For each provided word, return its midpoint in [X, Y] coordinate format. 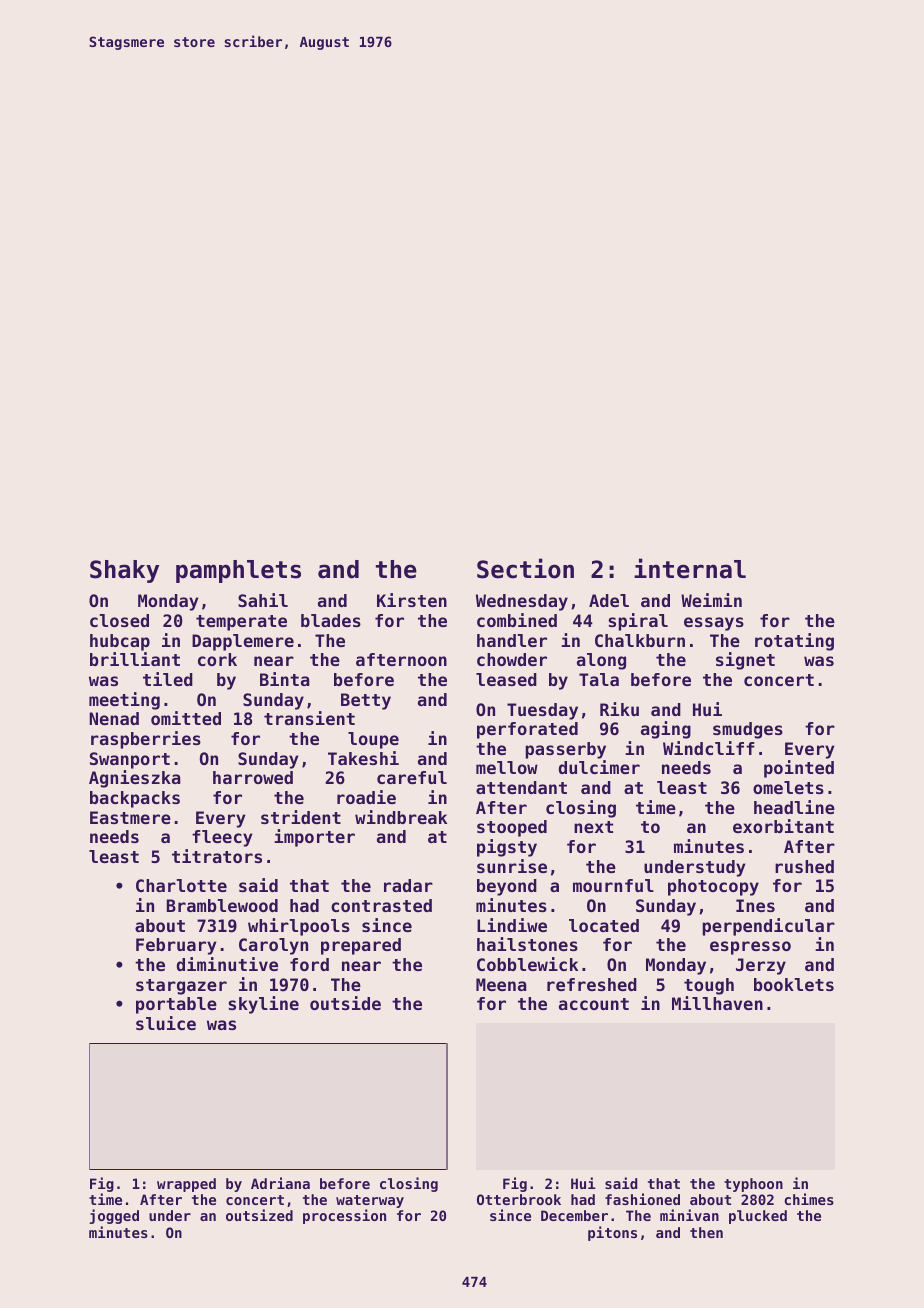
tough [709, 986]
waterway [370, 1202]
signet [745, 661]
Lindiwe [512, 925]
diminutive [227, 964]
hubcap [120, 642]
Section [525, 568]
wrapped [186, 1185]
